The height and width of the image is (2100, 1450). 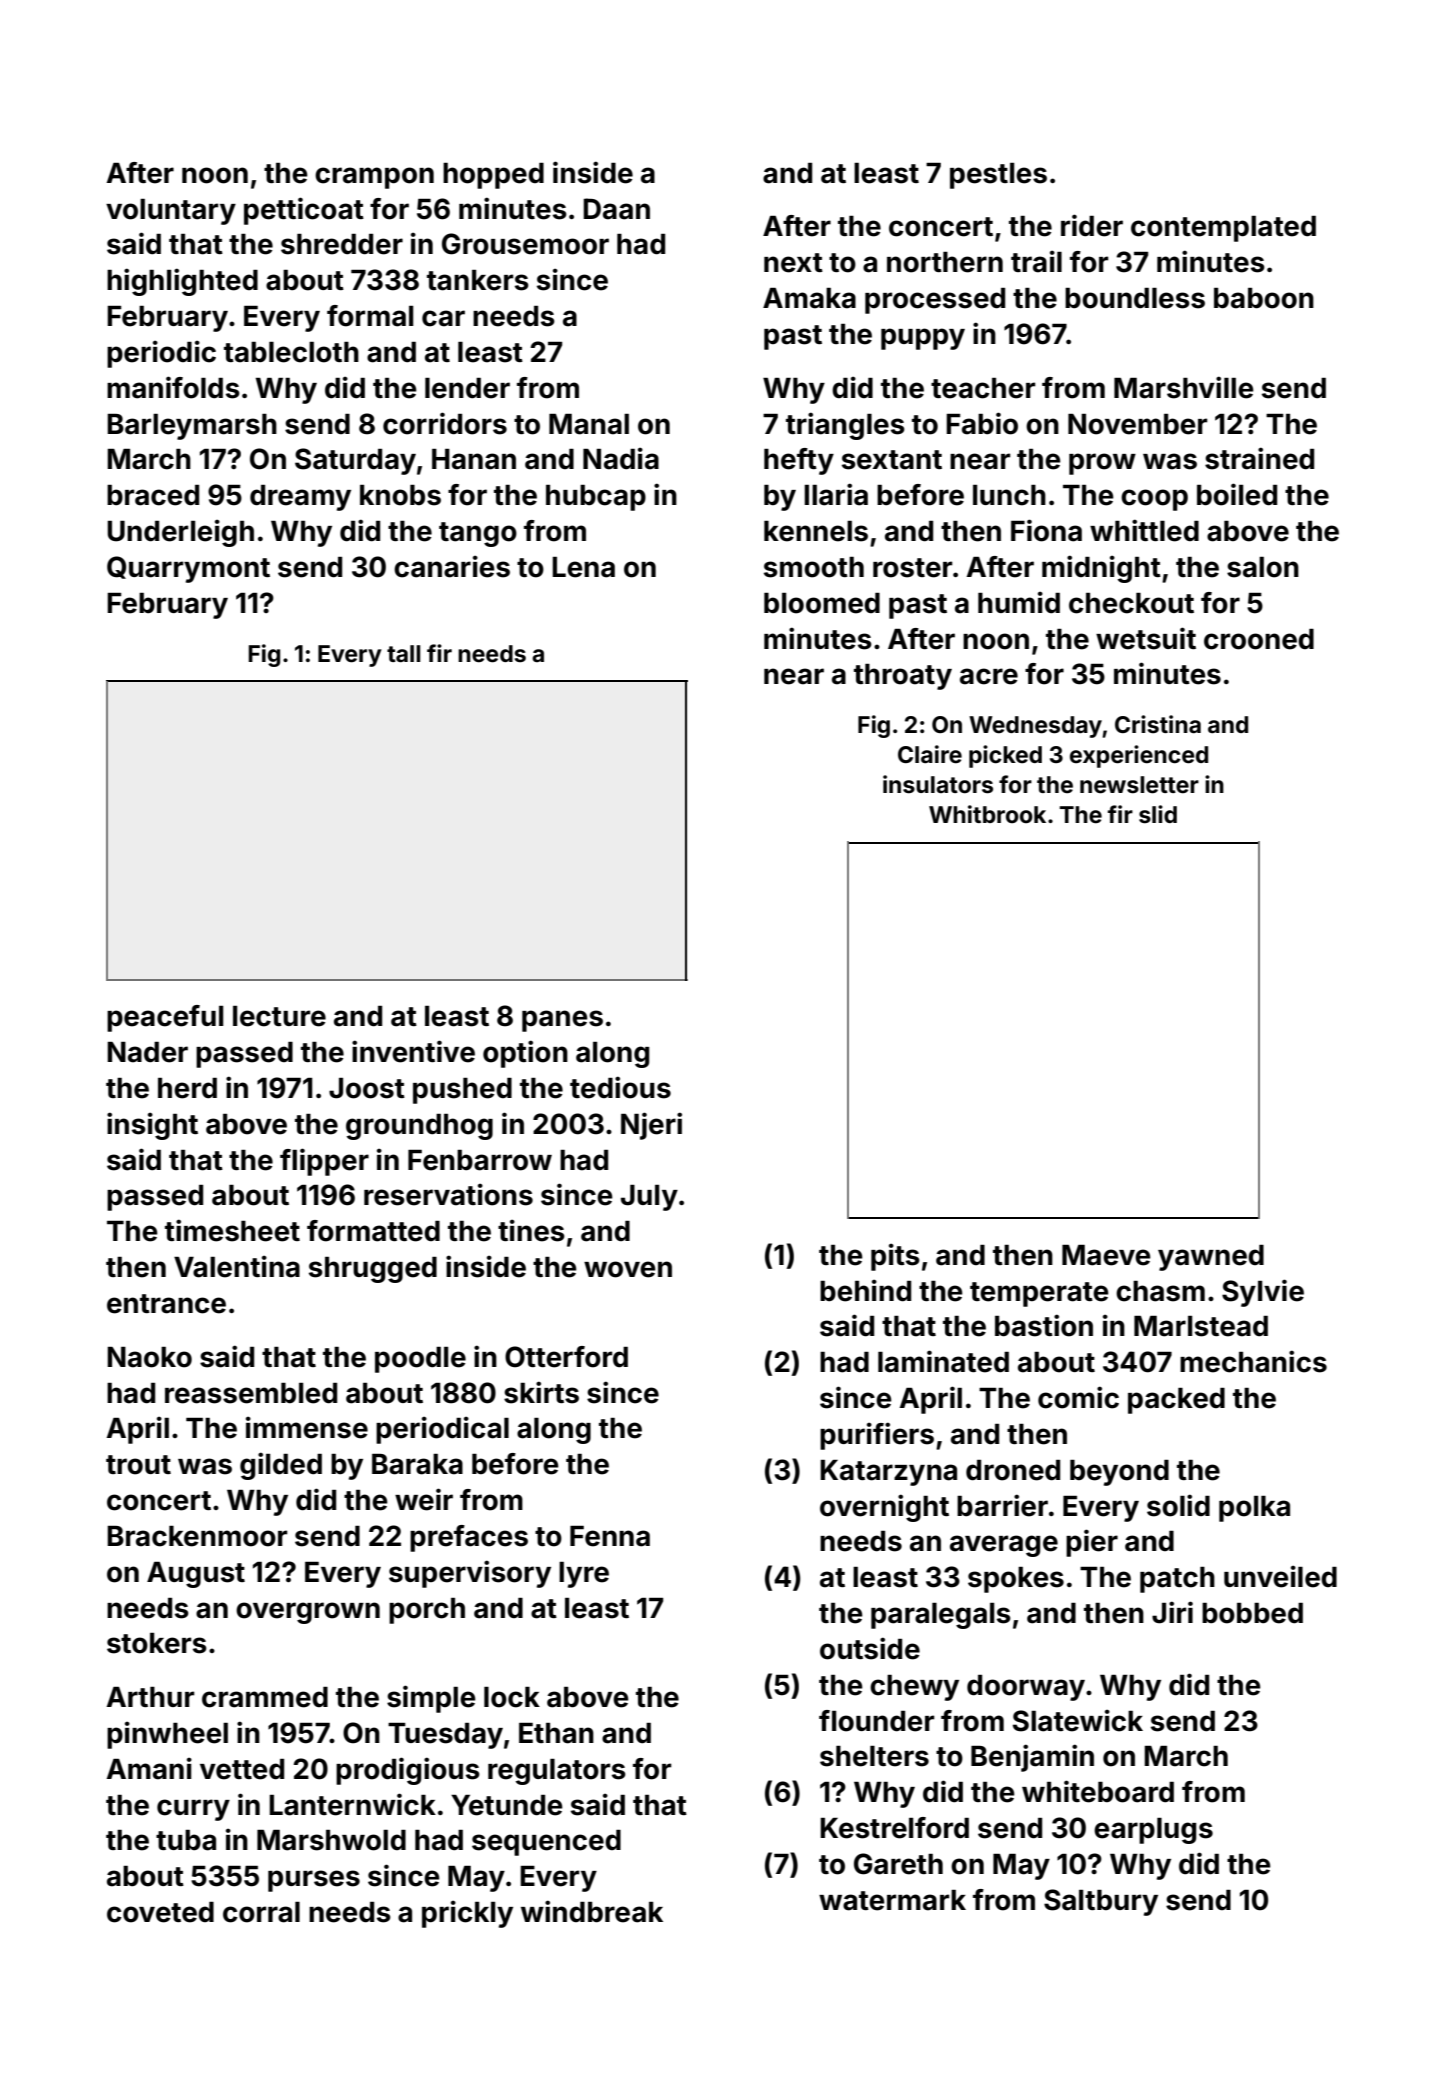 What do you see at coordinates (367, 1088) in the image?
I see `Joost` at bounding box center [367, 1088].
